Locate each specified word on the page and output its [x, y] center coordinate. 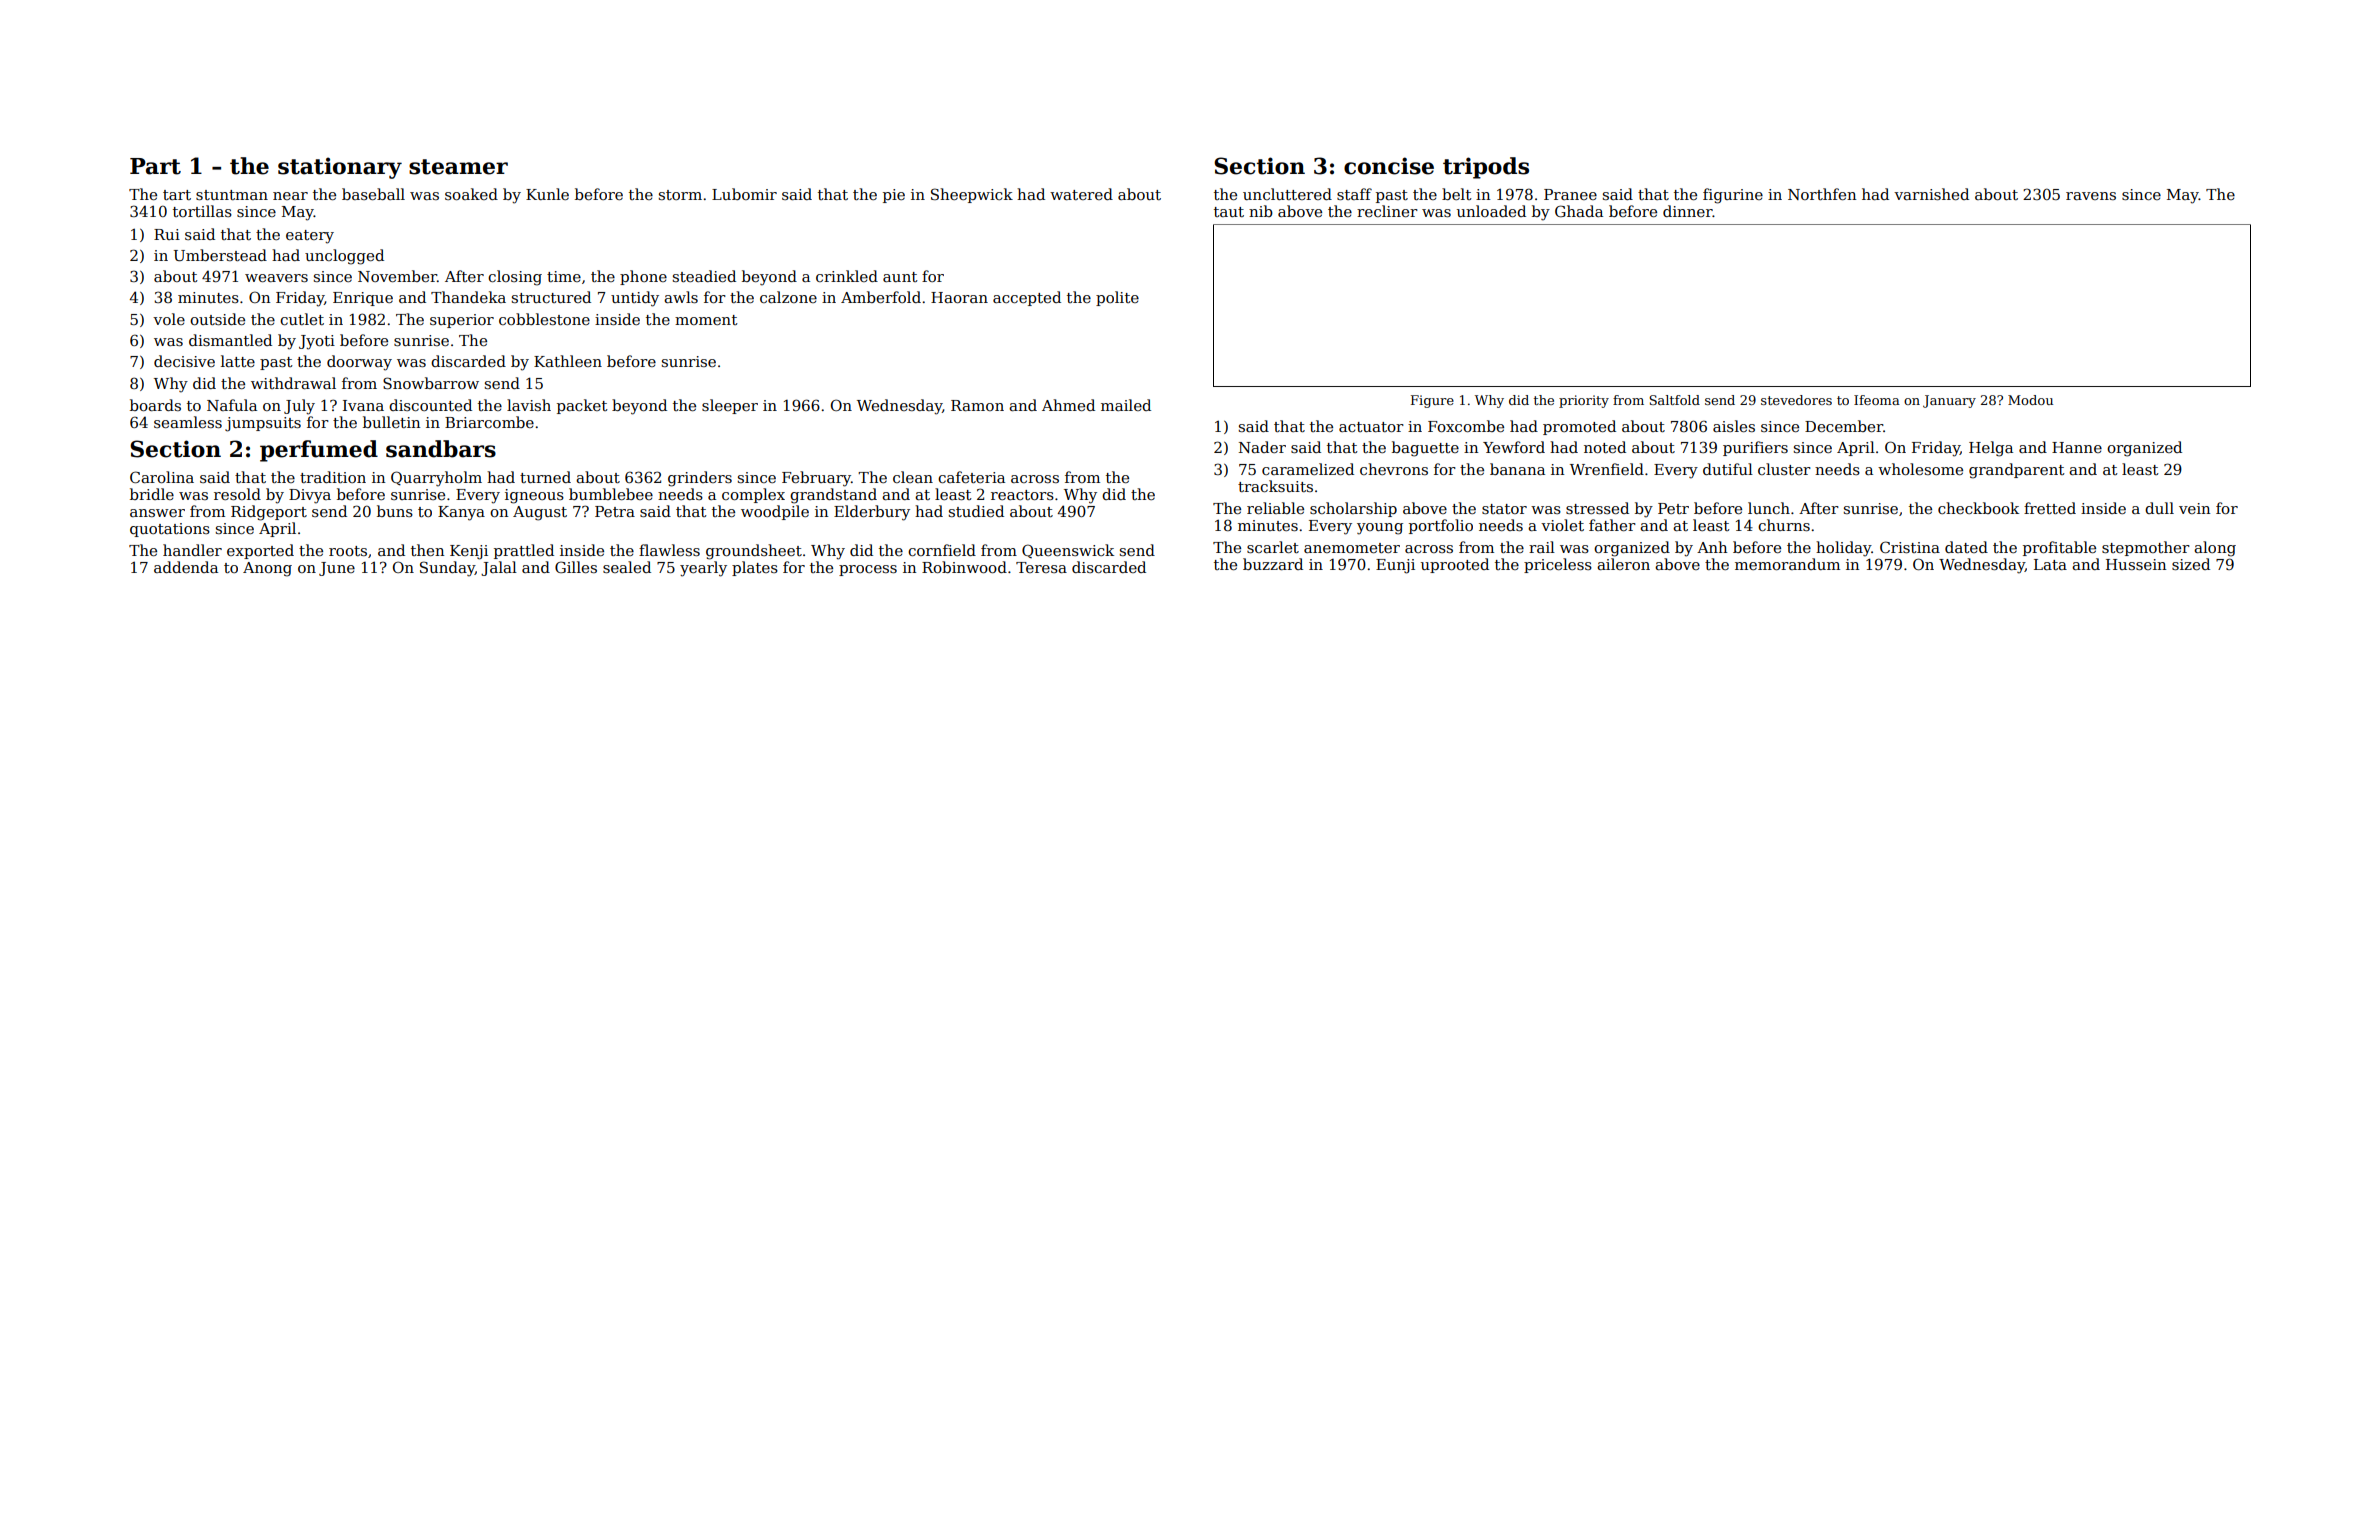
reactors [1022, 495]
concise [1389, 166]
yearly [703, 569]
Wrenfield [1607, 469]
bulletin [391, 422]
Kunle [547, 194]
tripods [1486, 168]
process [868, 570]
